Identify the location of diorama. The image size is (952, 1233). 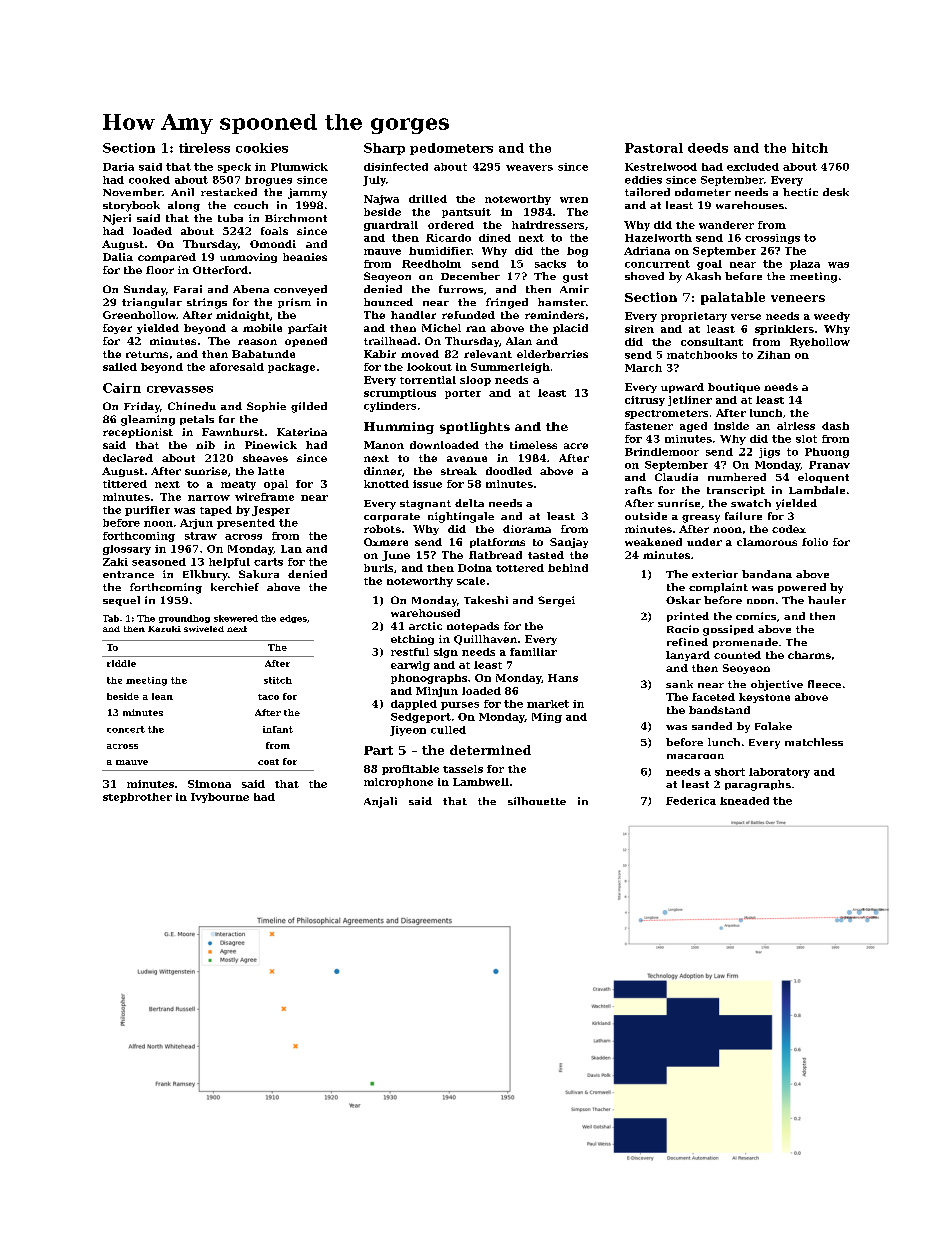
(527, 529).
